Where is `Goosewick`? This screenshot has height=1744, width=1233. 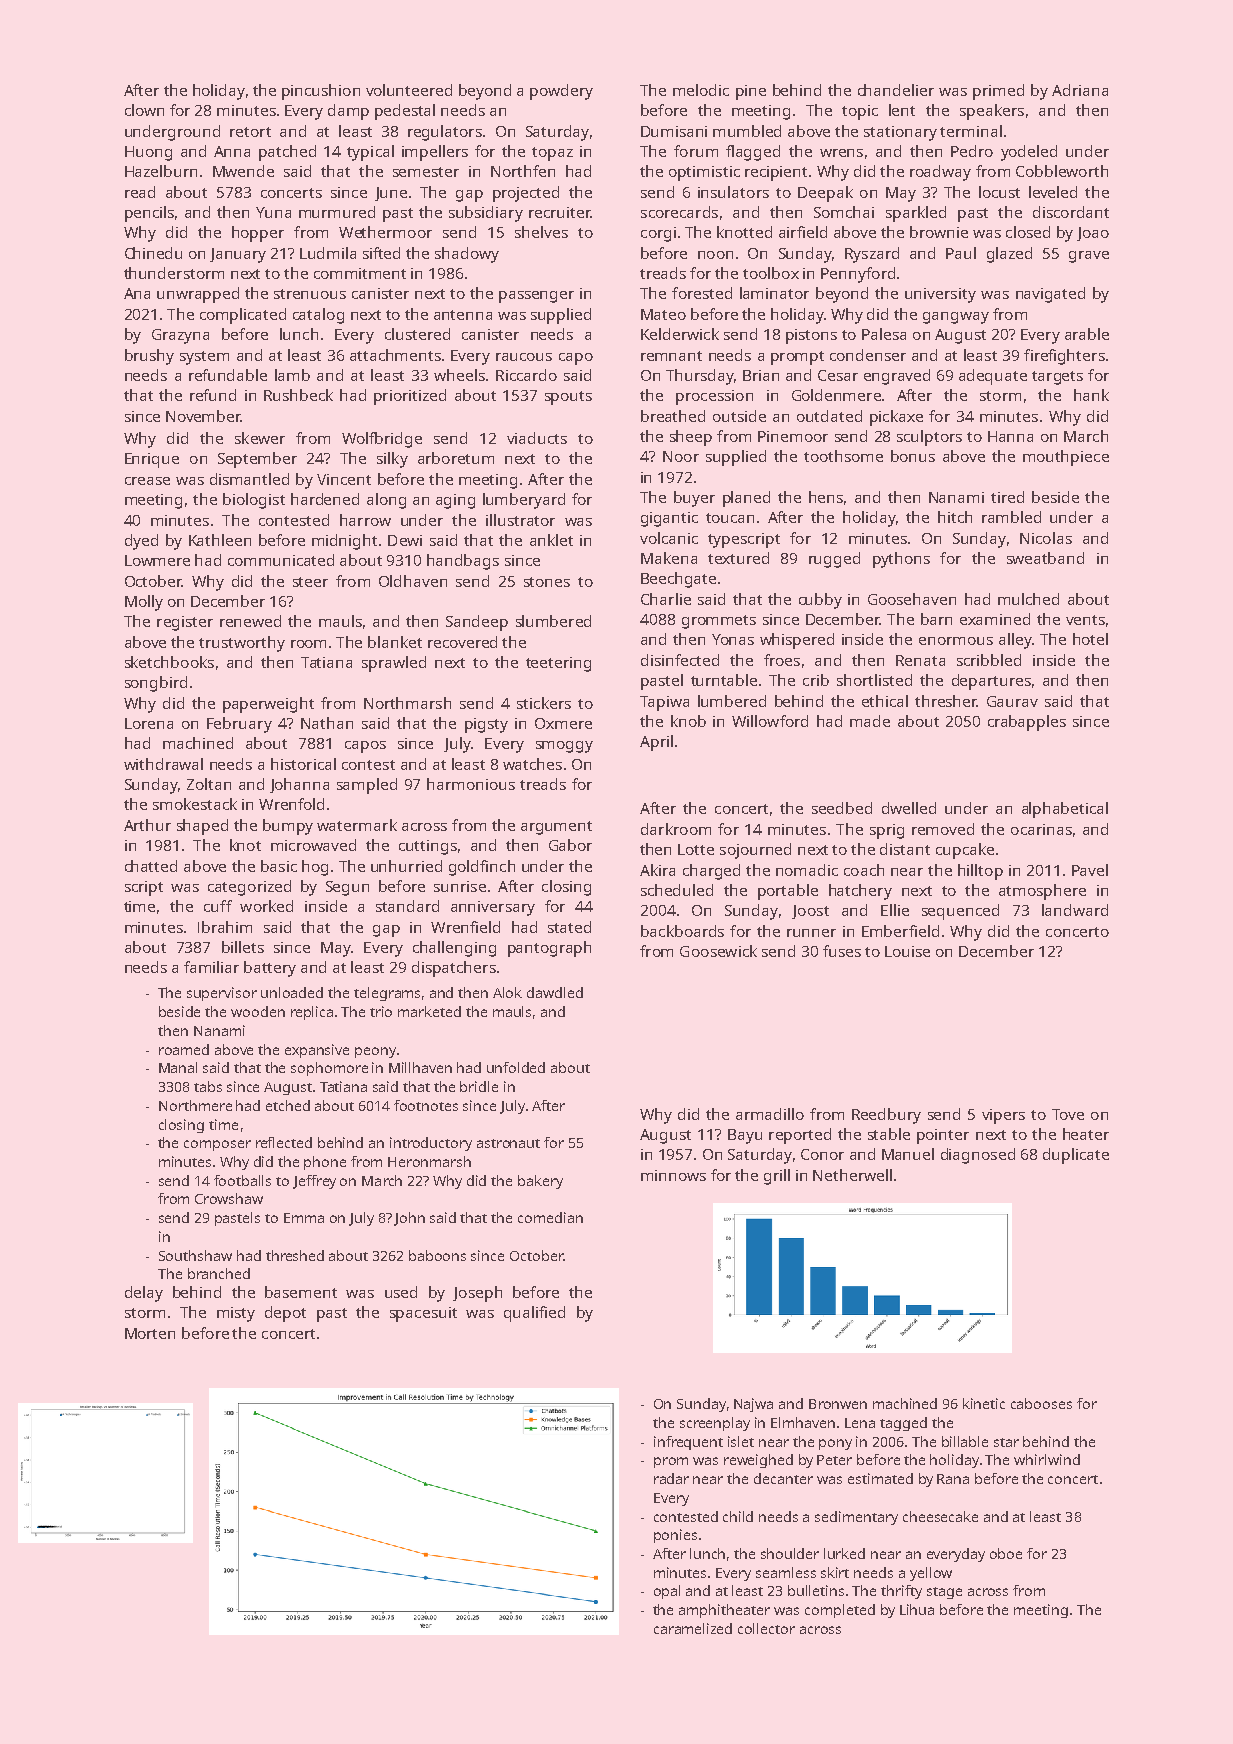 Goosewick is located at coordinates (718, 951).
